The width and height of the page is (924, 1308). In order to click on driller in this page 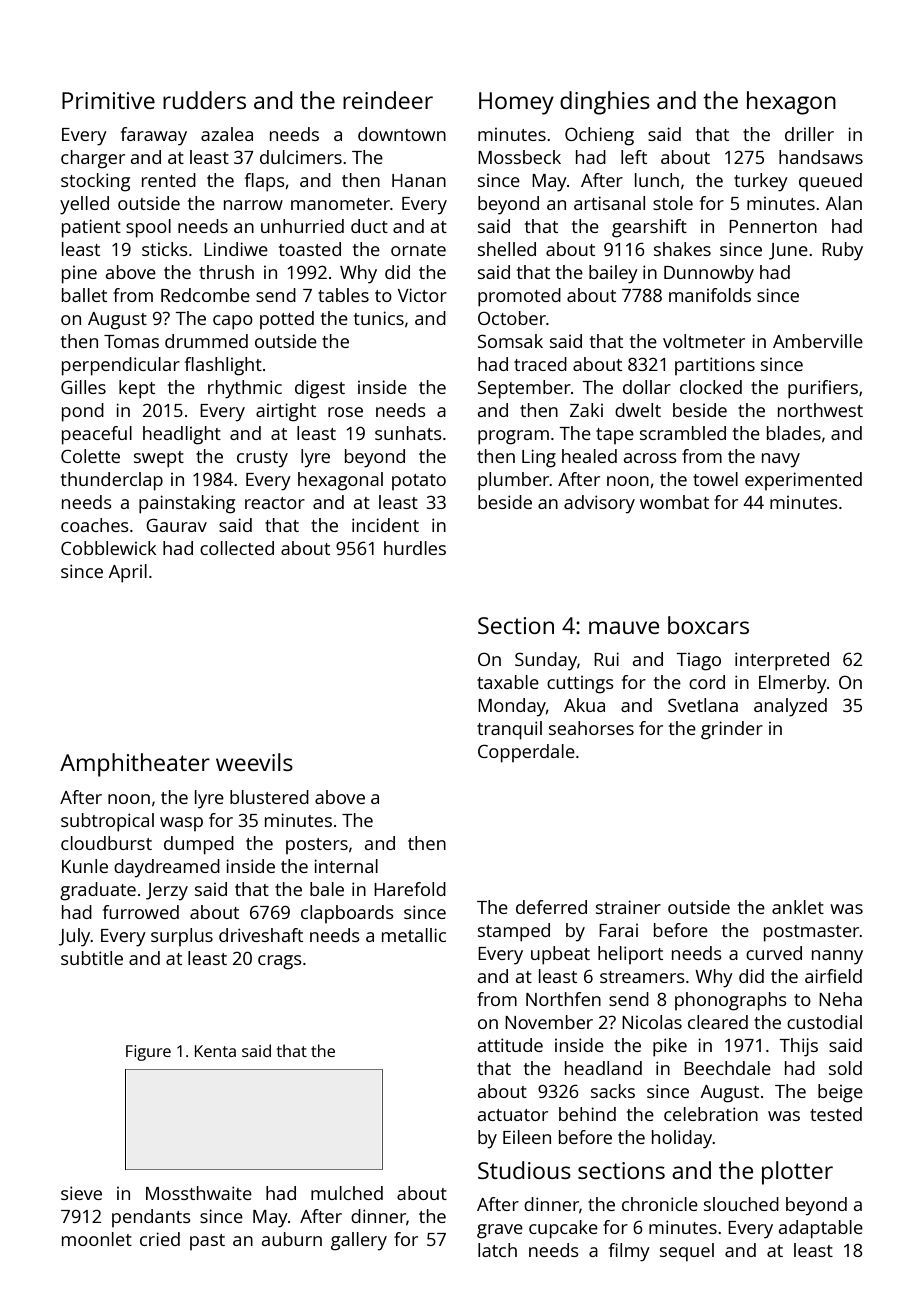, I will do `click(809, 134)`.
